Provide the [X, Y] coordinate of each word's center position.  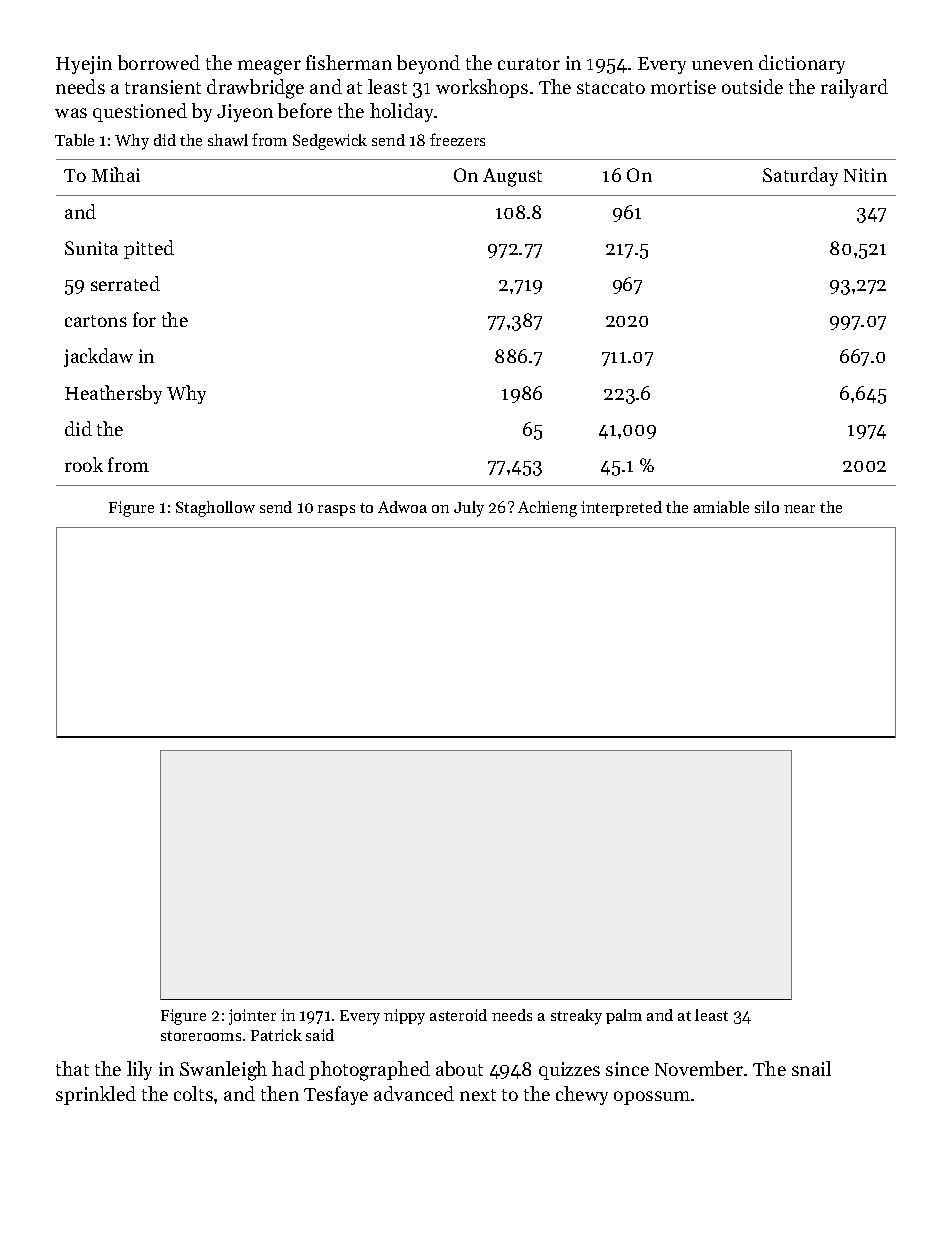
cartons [96, 321]
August [512, 177]
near [799, 509]
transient [163, 87]
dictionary [802, 64]
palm [624, 1016]
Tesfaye [336, 1095]
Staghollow [215, 509]
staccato [611, 88]
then [280, 1093]
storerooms [201, 1036]
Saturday [800, 176]
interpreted [621, 508]
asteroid [458, 1015]
